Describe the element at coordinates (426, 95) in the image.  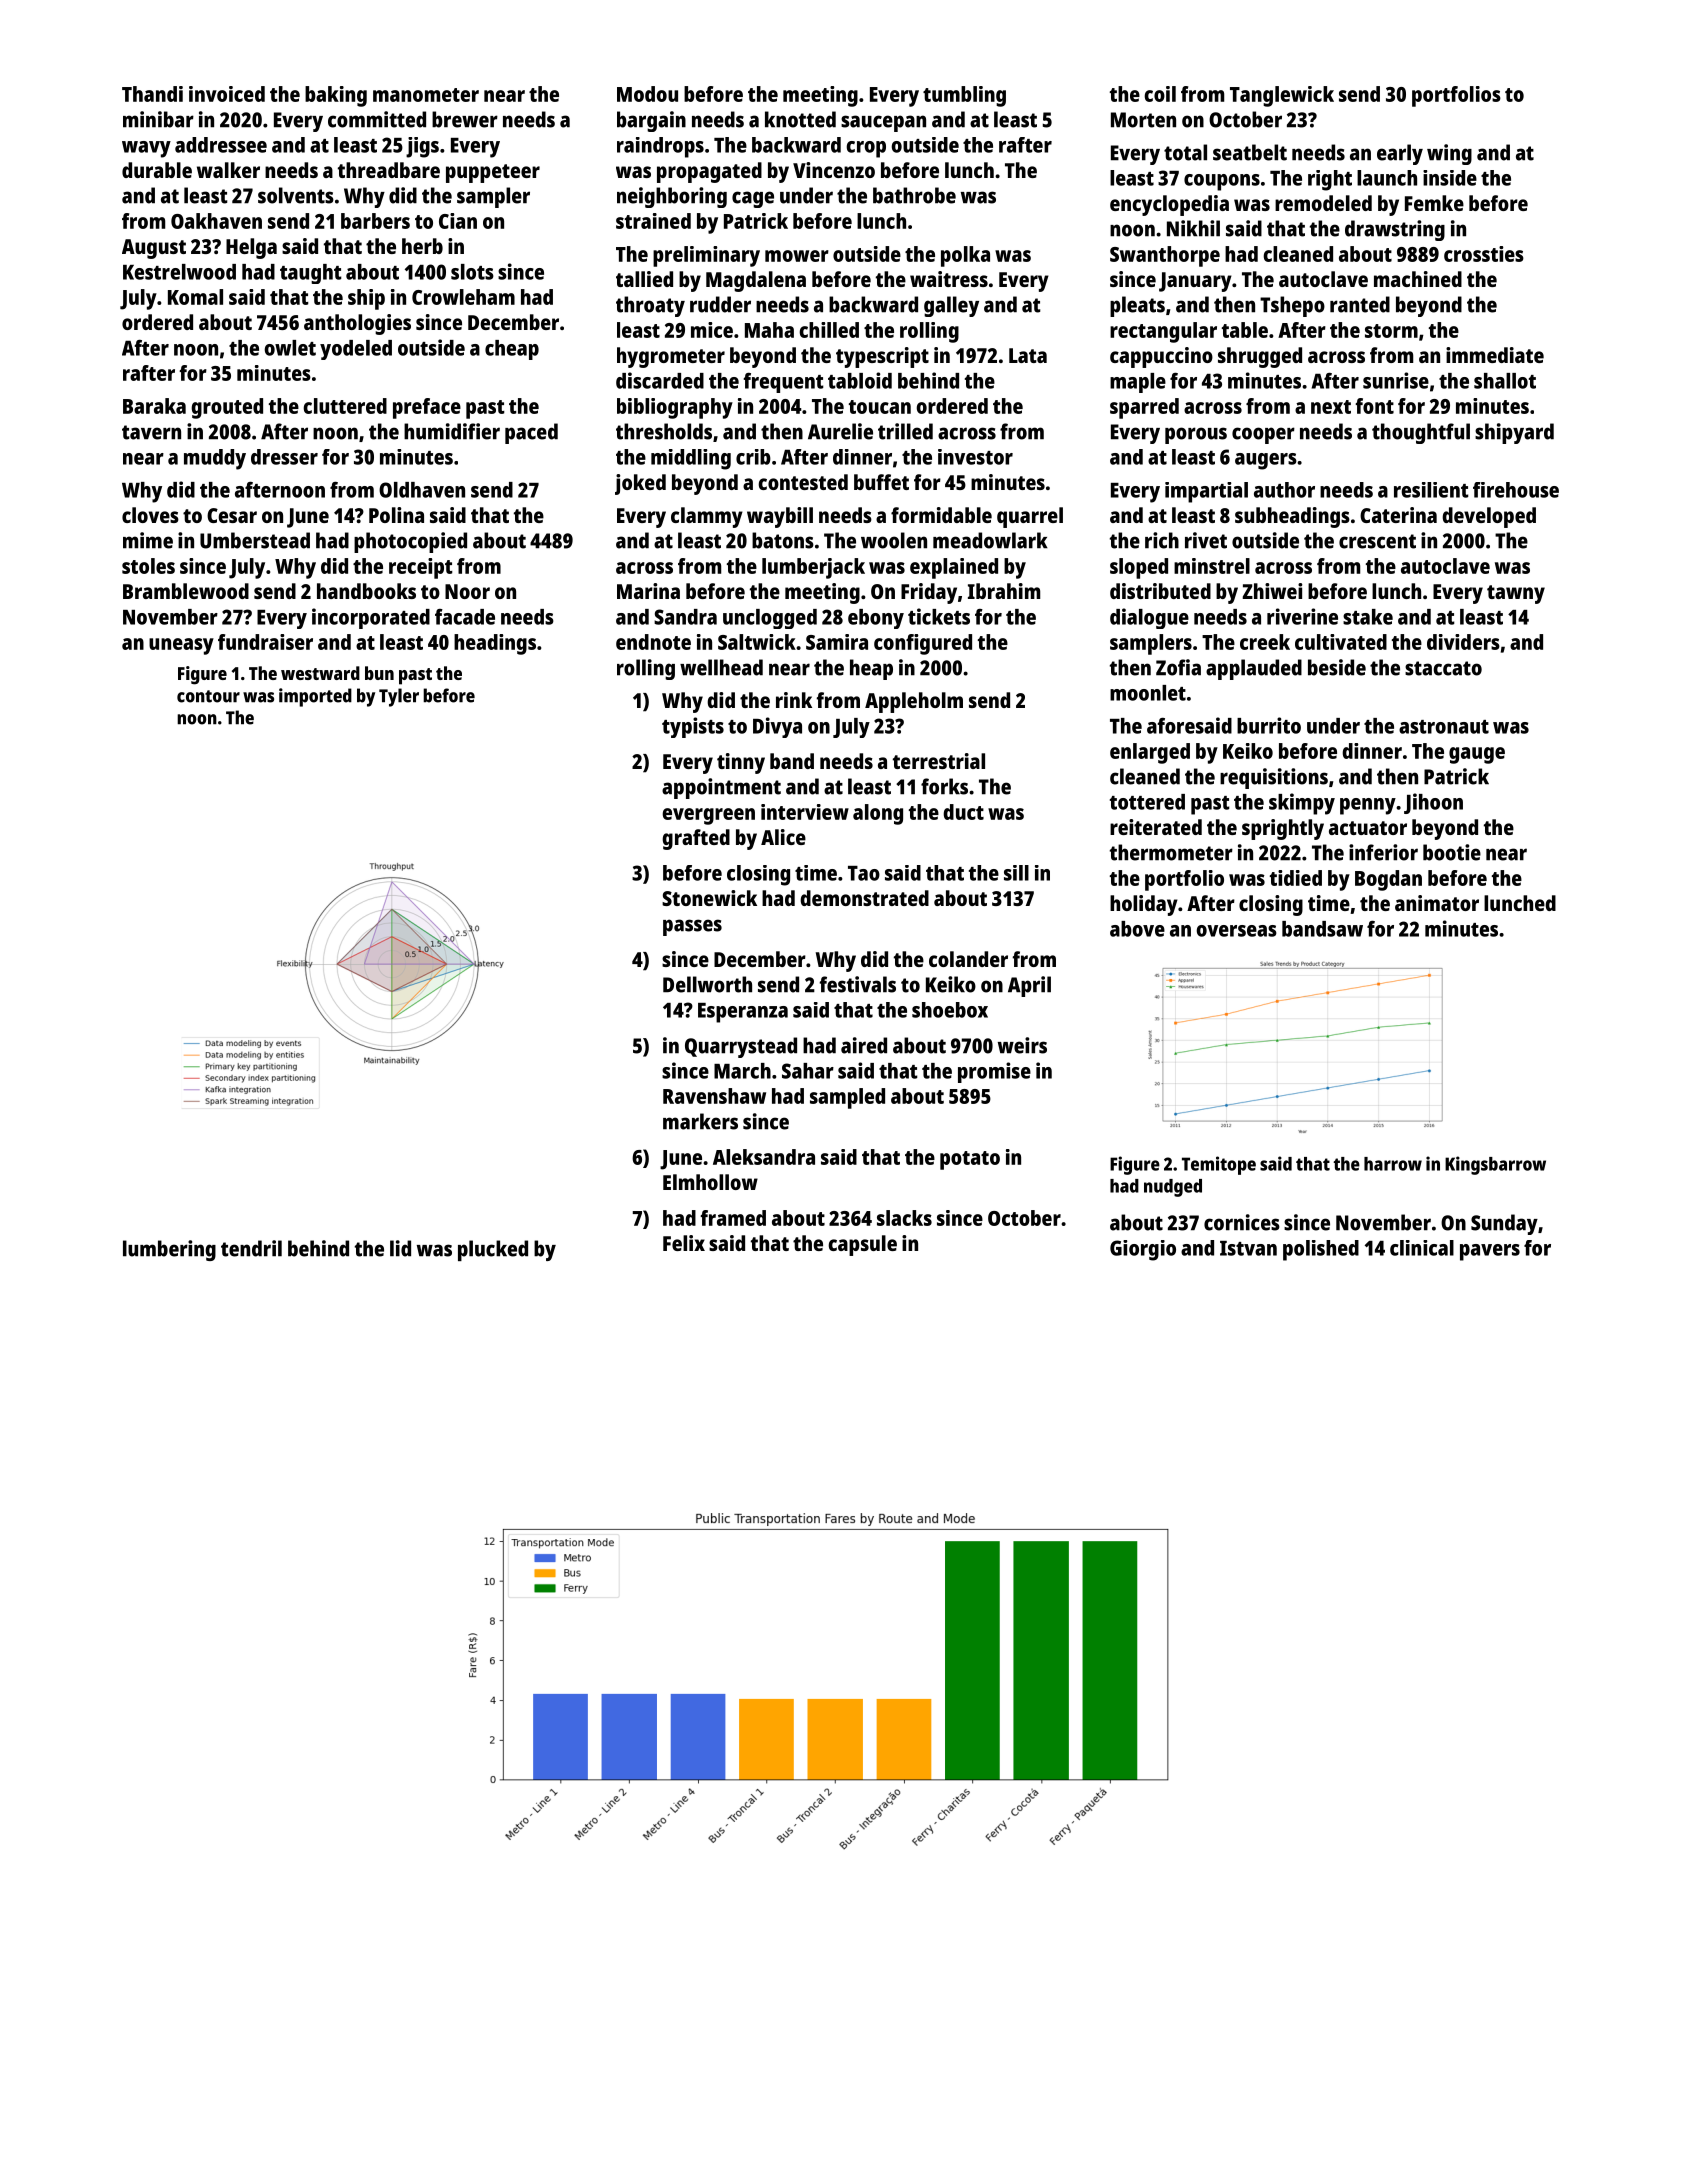
I see `manometer` at that location.
